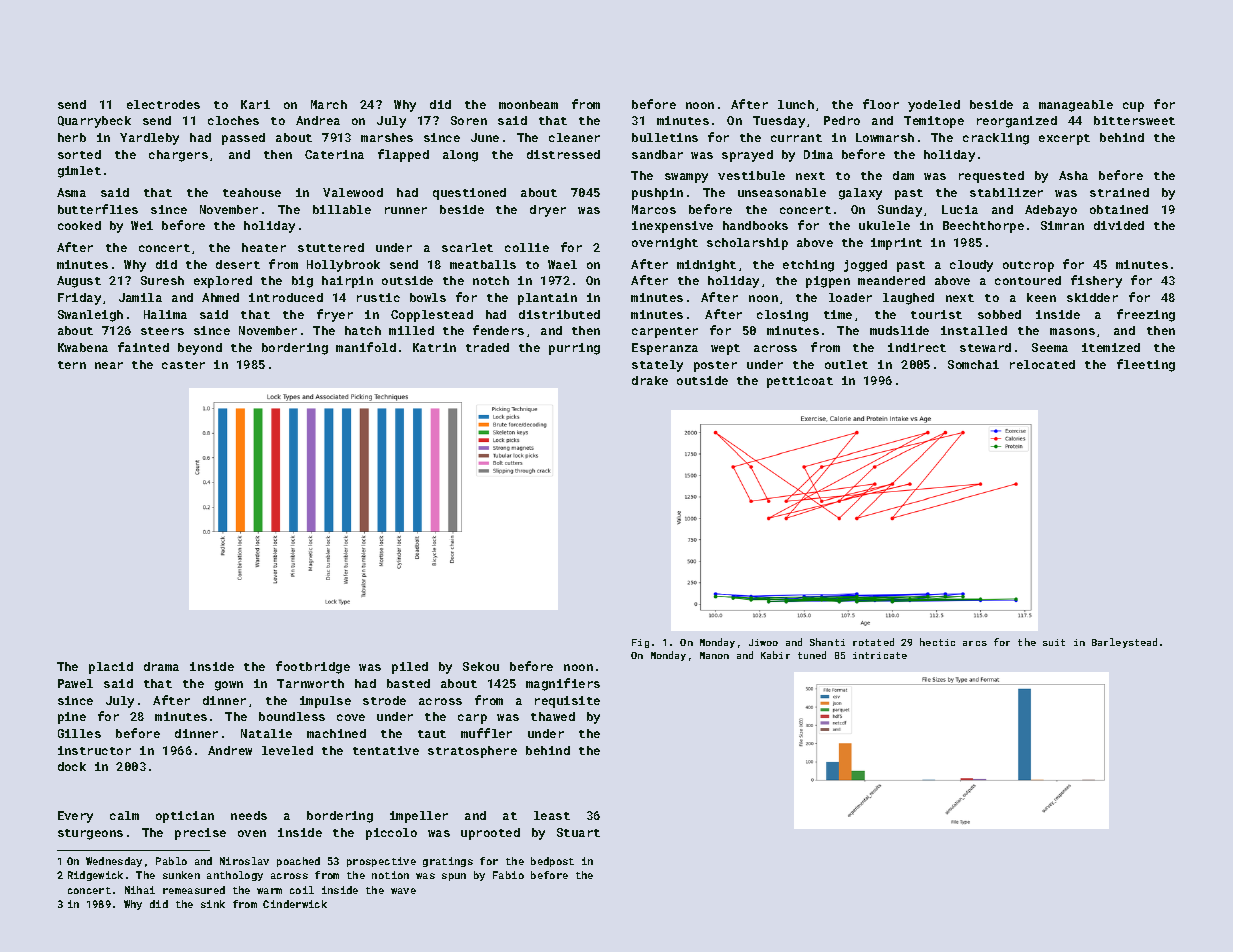 The height and width of the screenshot is (952, 1233). I want to click on bedpost, so click(552, 862).
